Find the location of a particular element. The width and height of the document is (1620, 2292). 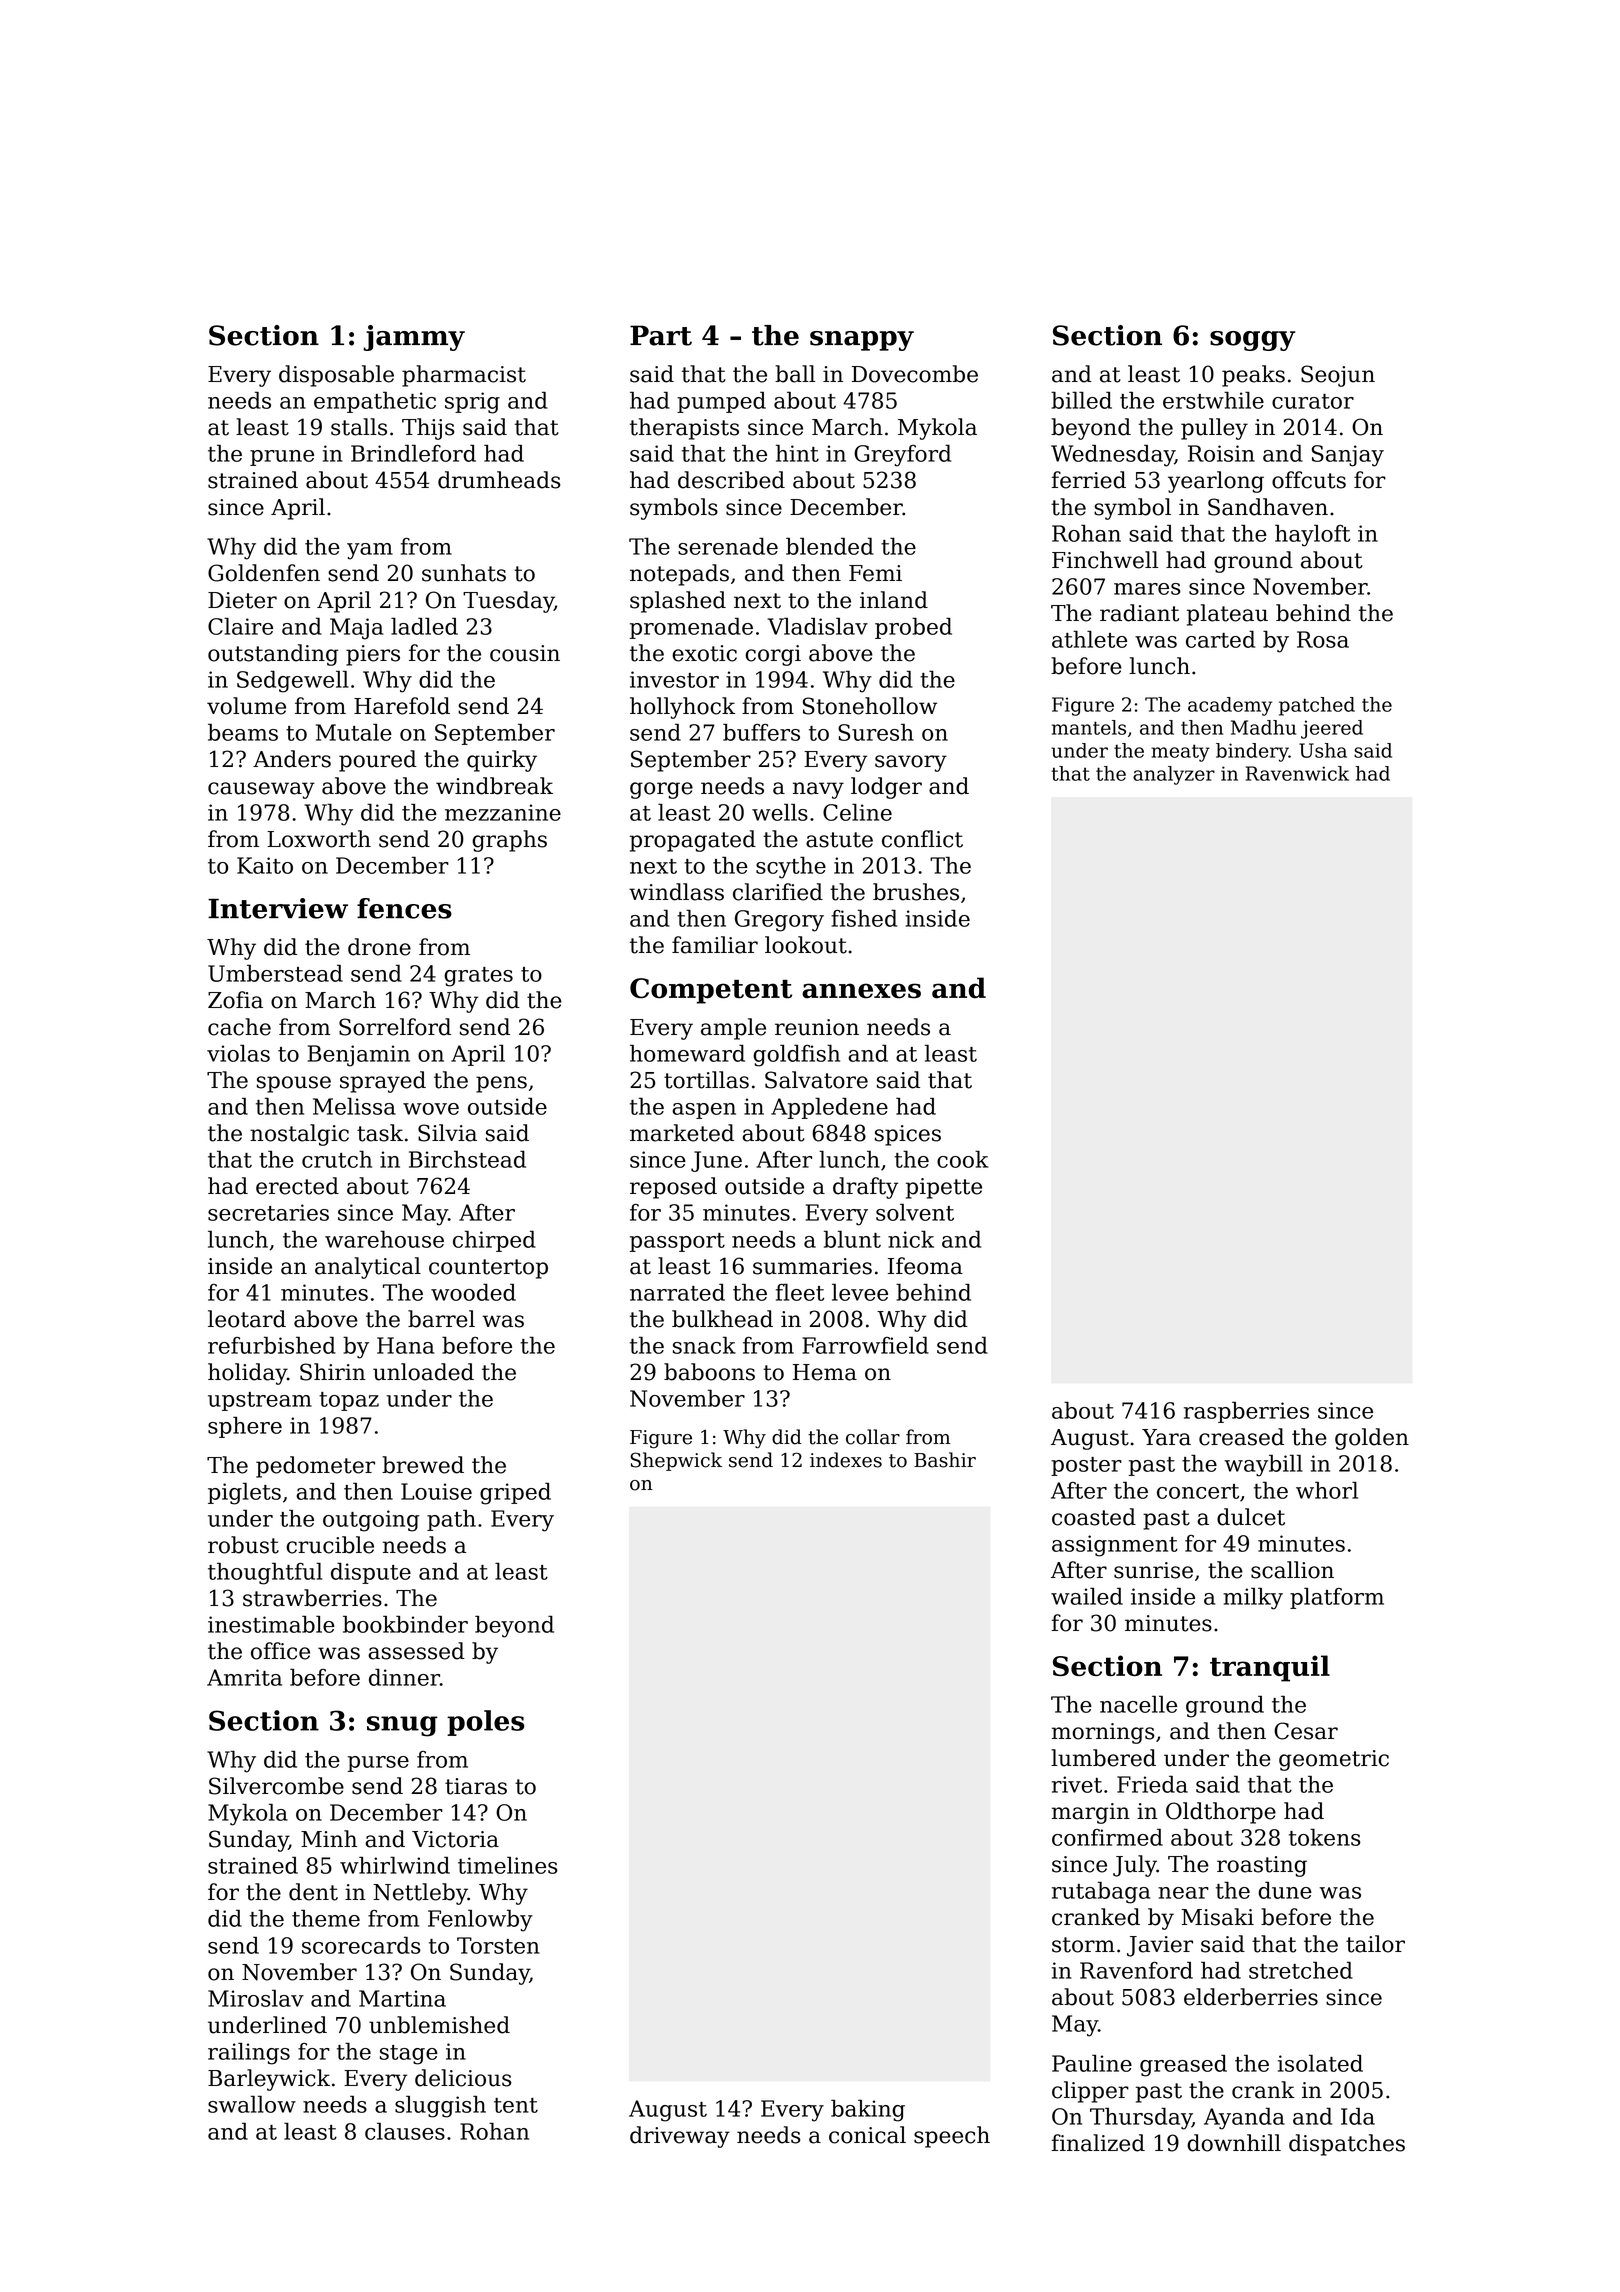

drumheads is located at coordinates (499, 480).
